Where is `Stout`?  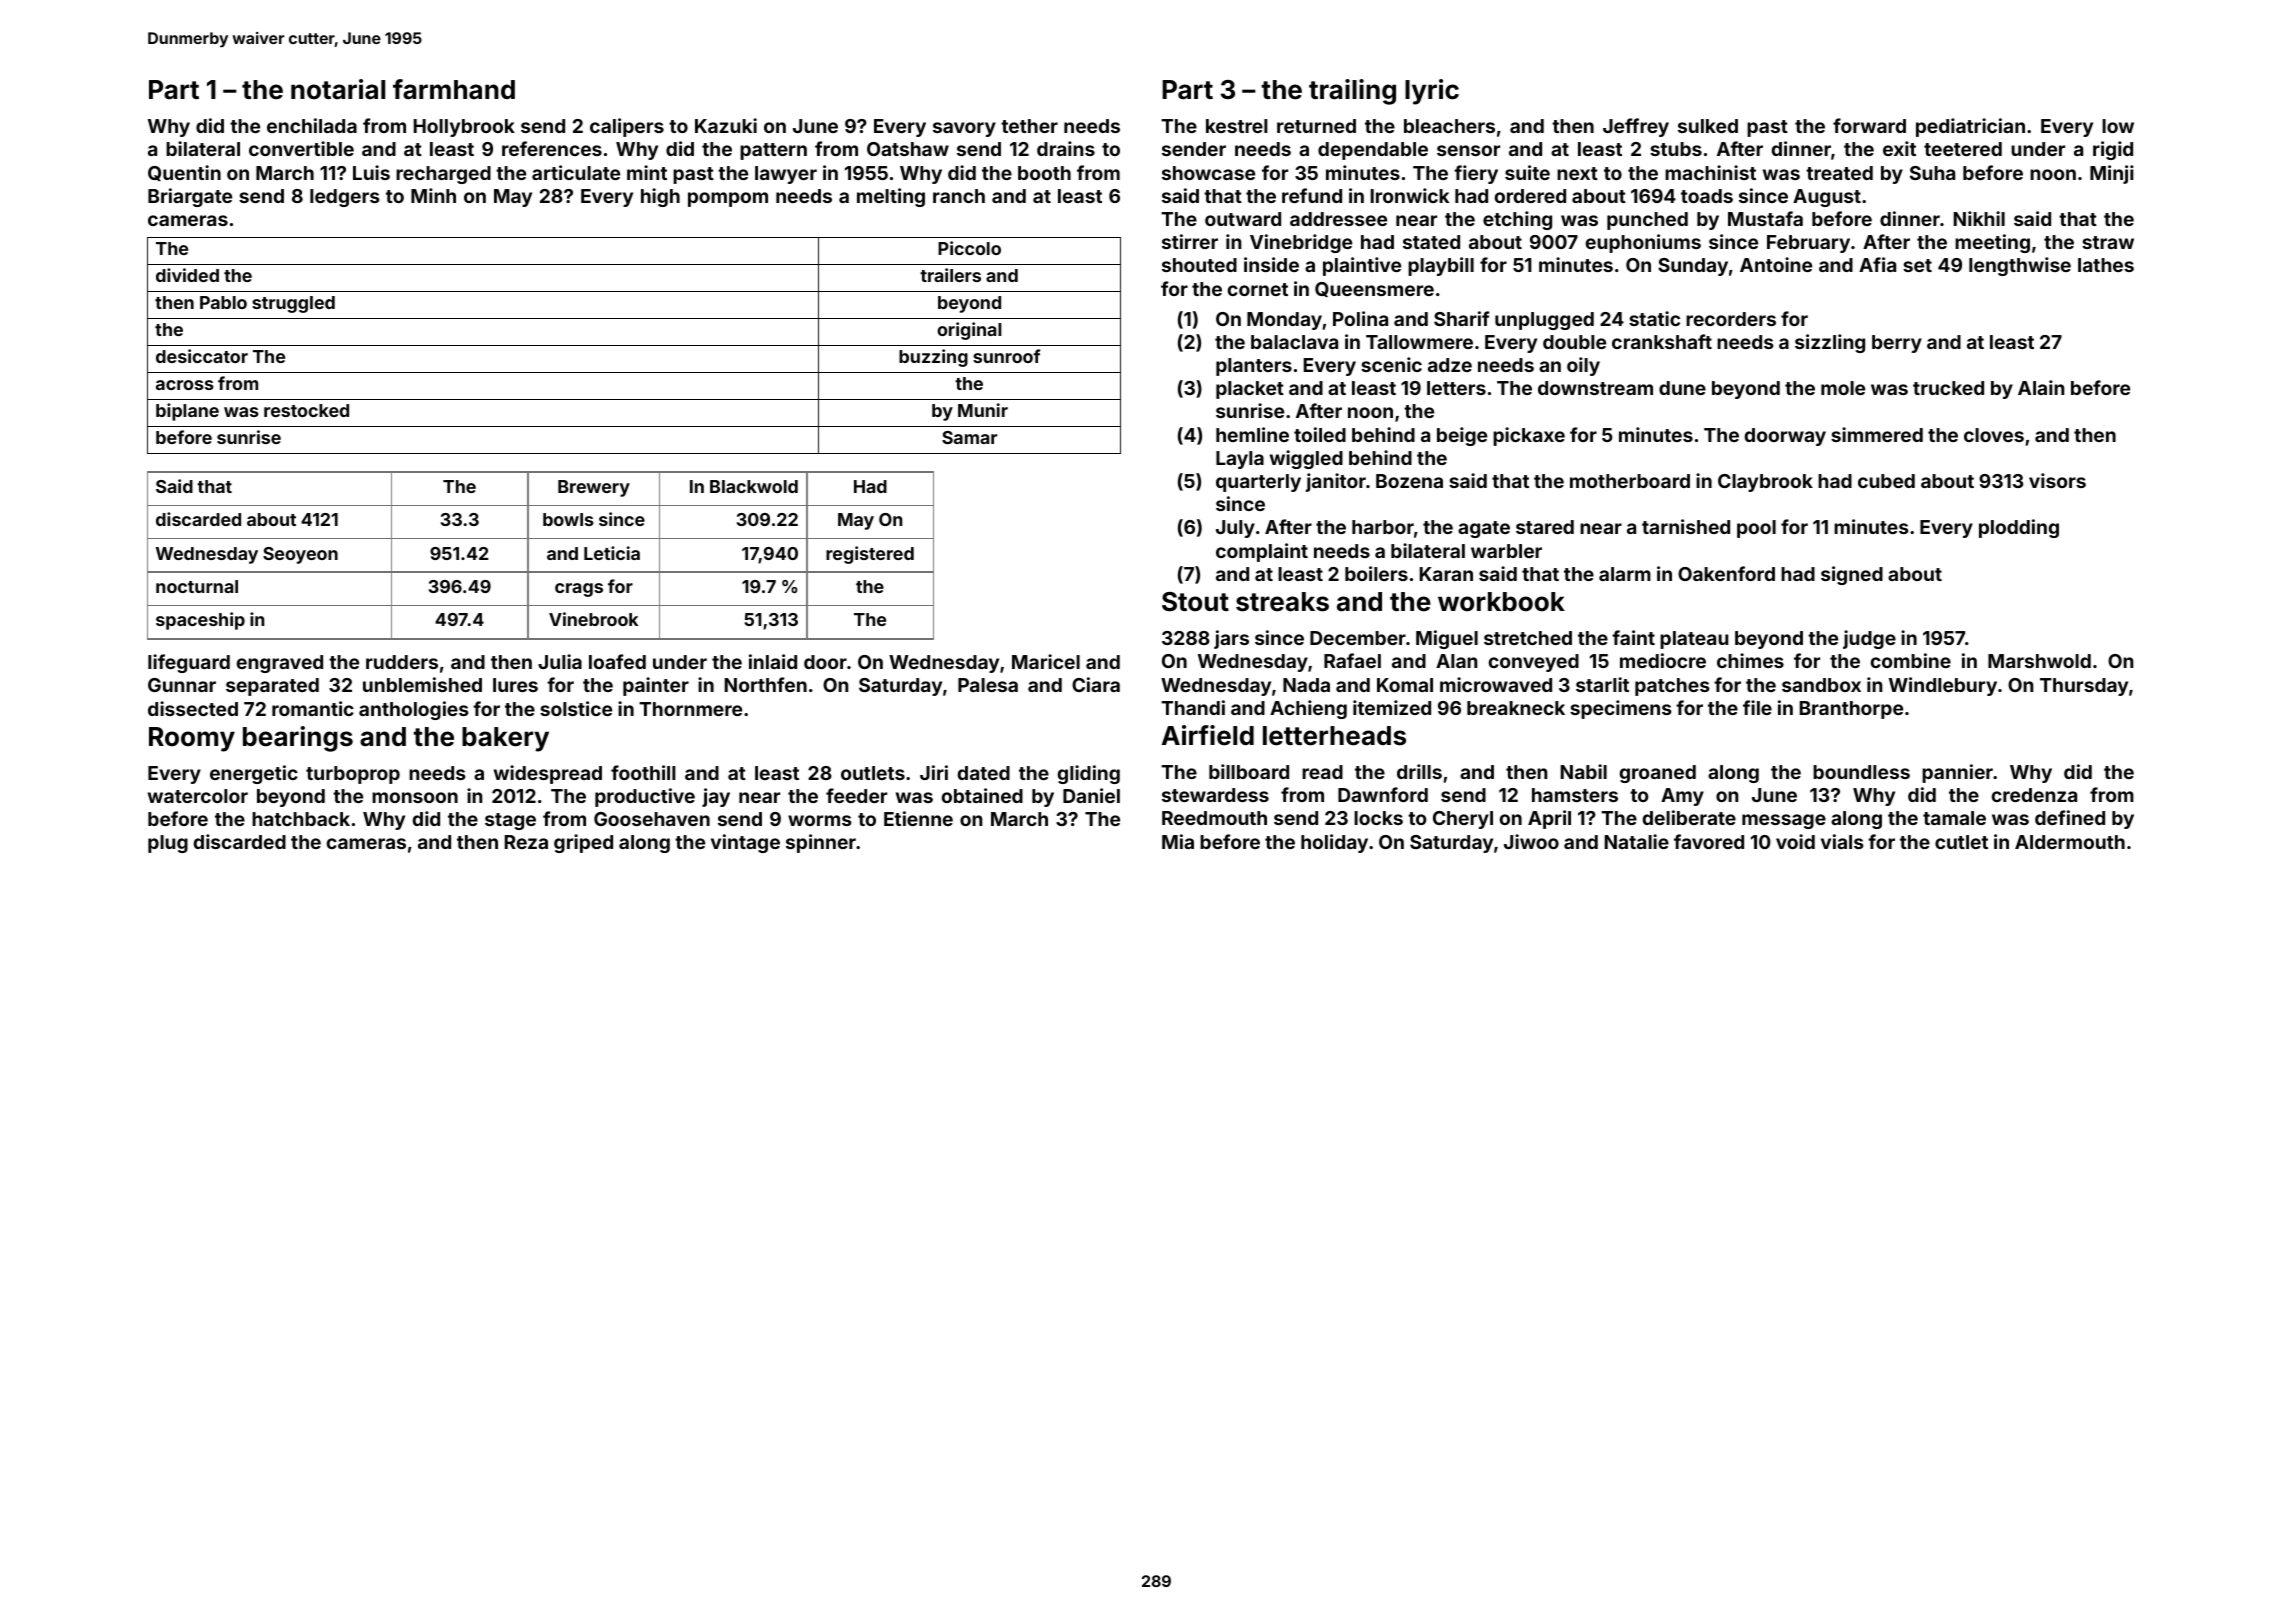 Stout is located at coordinates (1195, 602).
